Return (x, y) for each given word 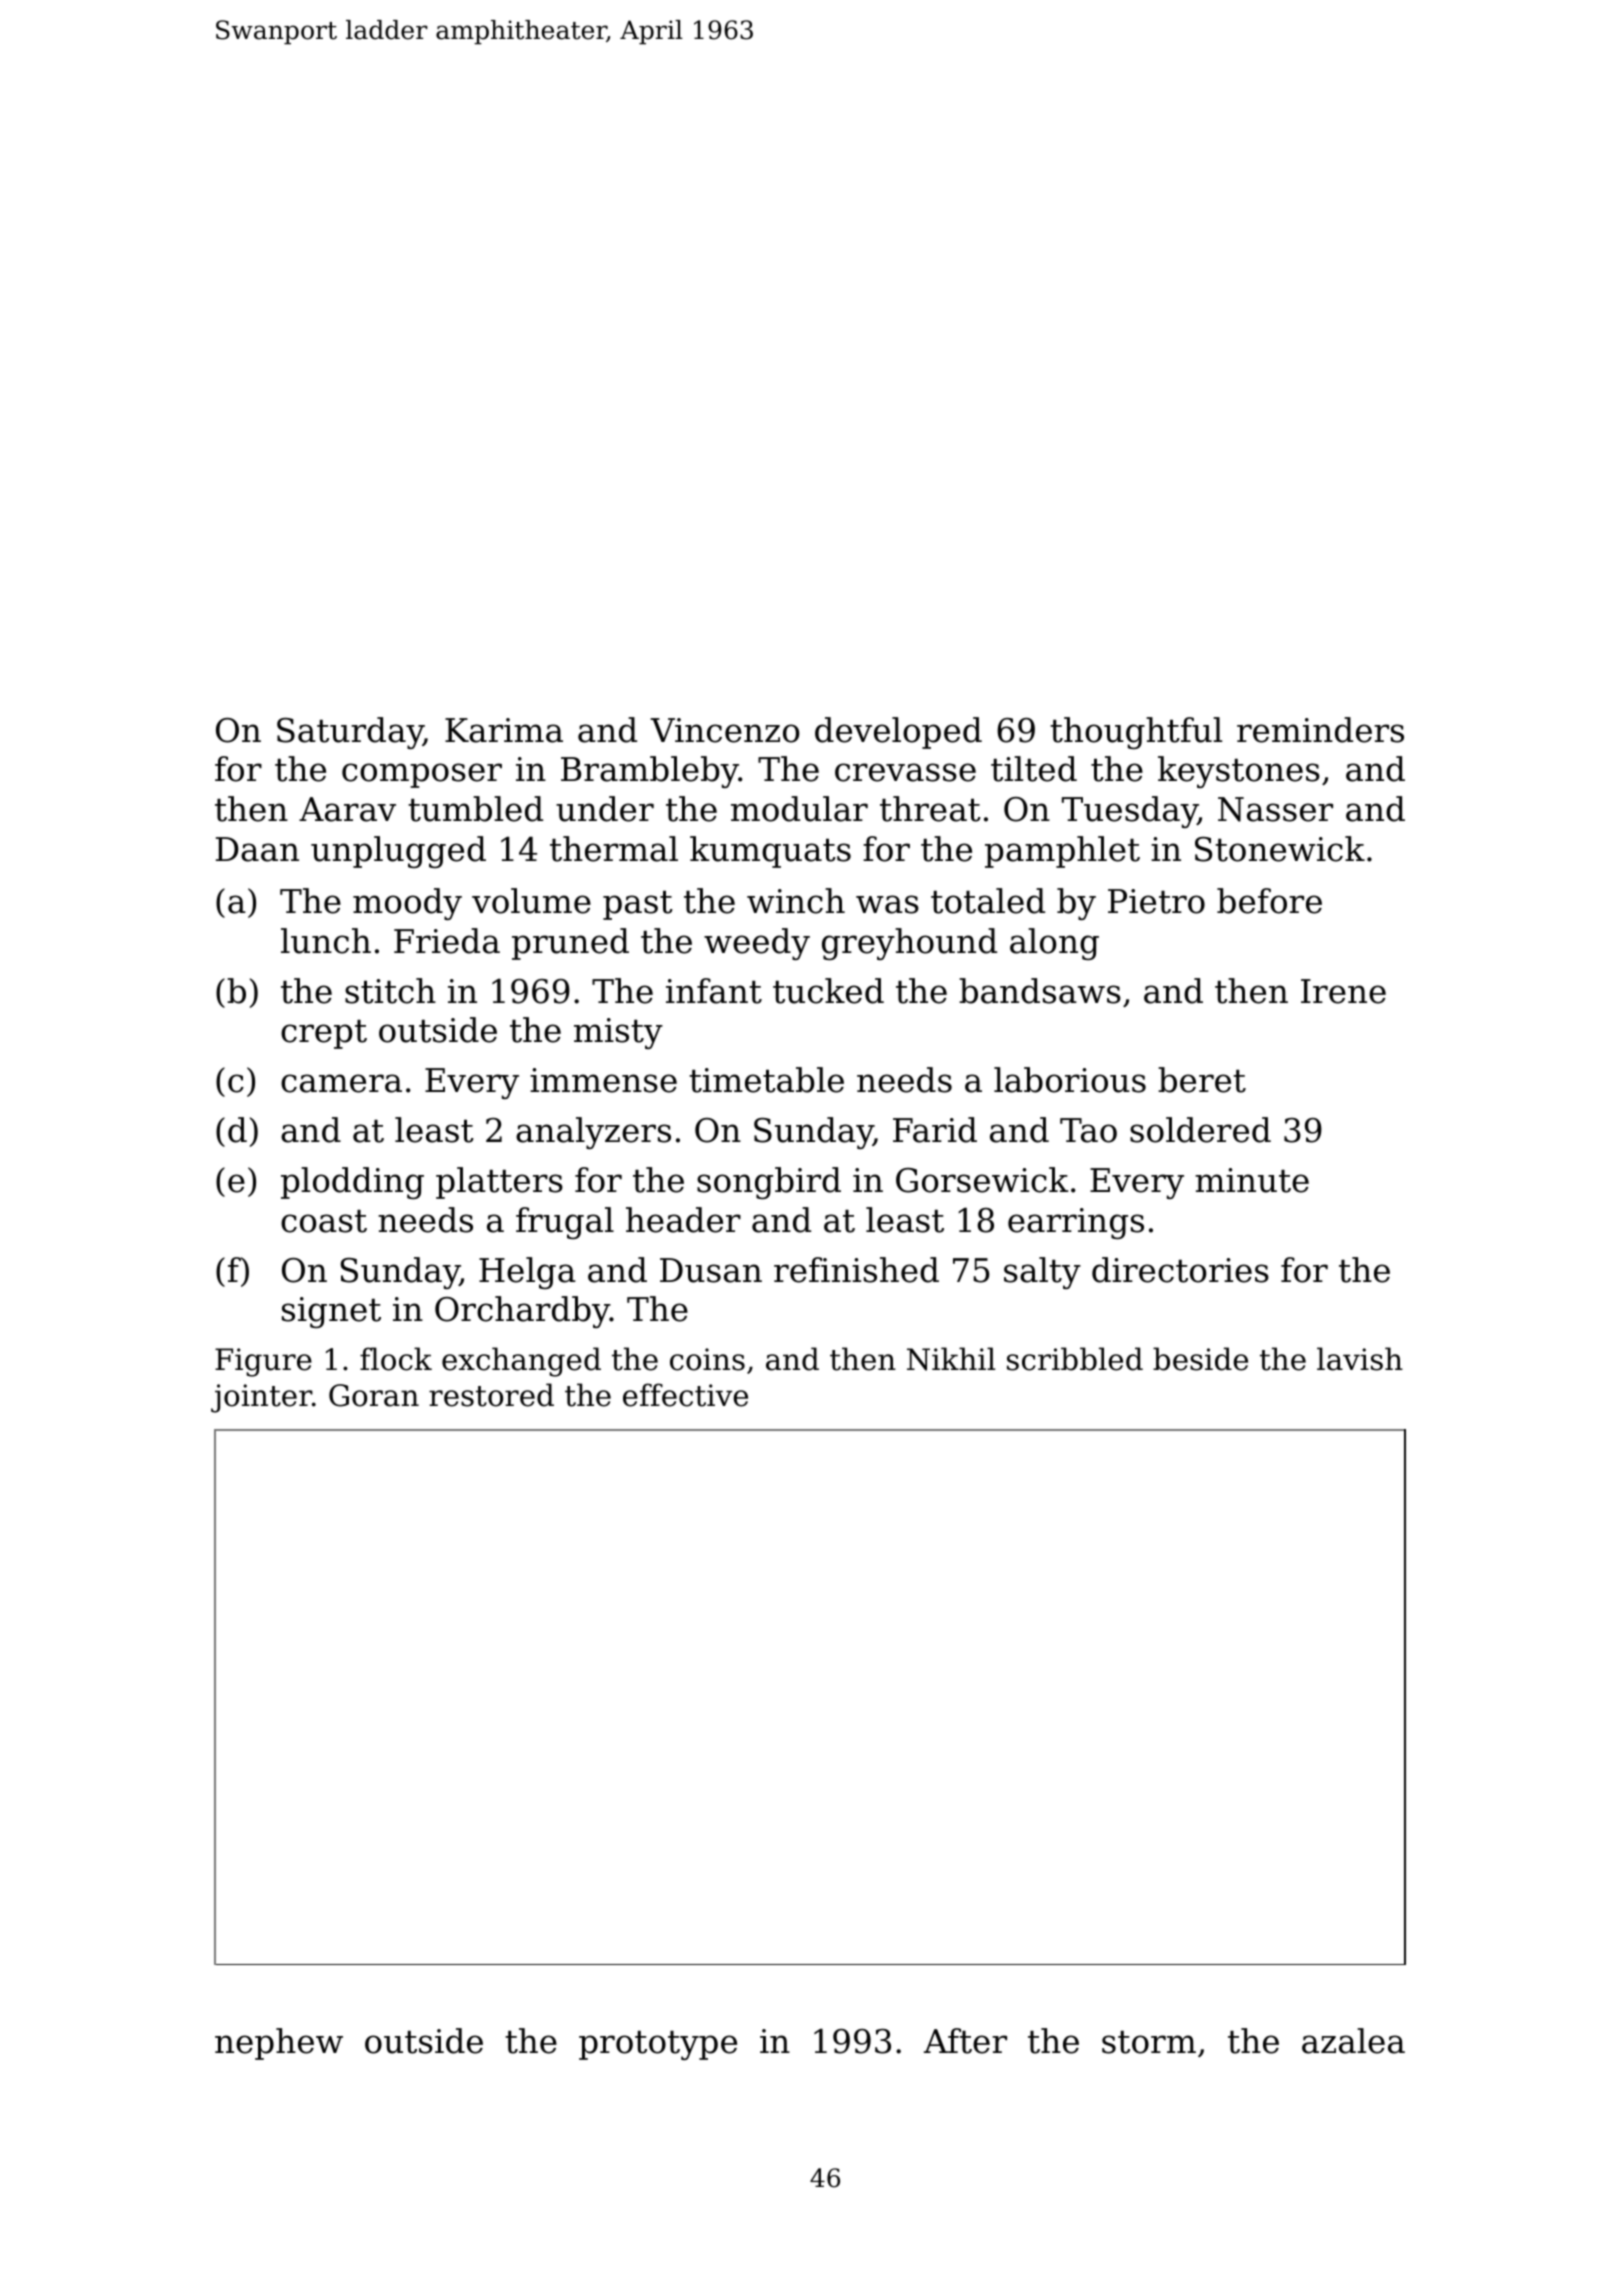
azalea (1353, 2041)
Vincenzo (724, 730)
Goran (374, 1395)
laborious (1070, 1080)
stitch (390, 991)
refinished (856, 1270)
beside (1200, 1359)
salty (1042, 1273)
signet (331, 1312)
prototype (658, 2045)
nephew (279, 2044)
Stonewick (1280, 849)
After (965, 2041)
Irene (1343, 991)
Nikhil (951, 1359)
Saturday (350, 733)
